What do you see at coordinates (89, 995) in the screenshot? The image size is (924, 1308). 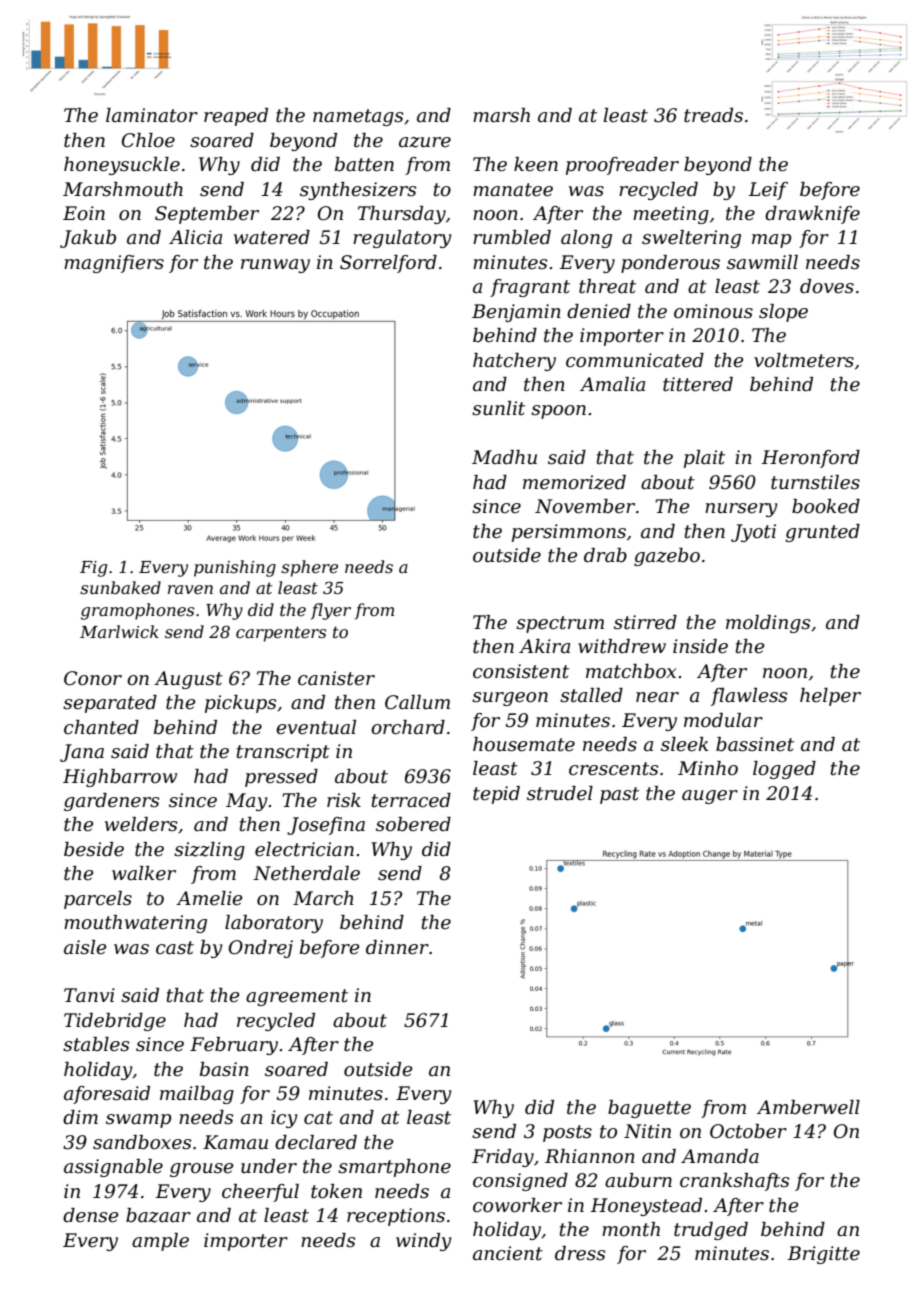 I see `Tanvi` at bounding box center [89, 995].
